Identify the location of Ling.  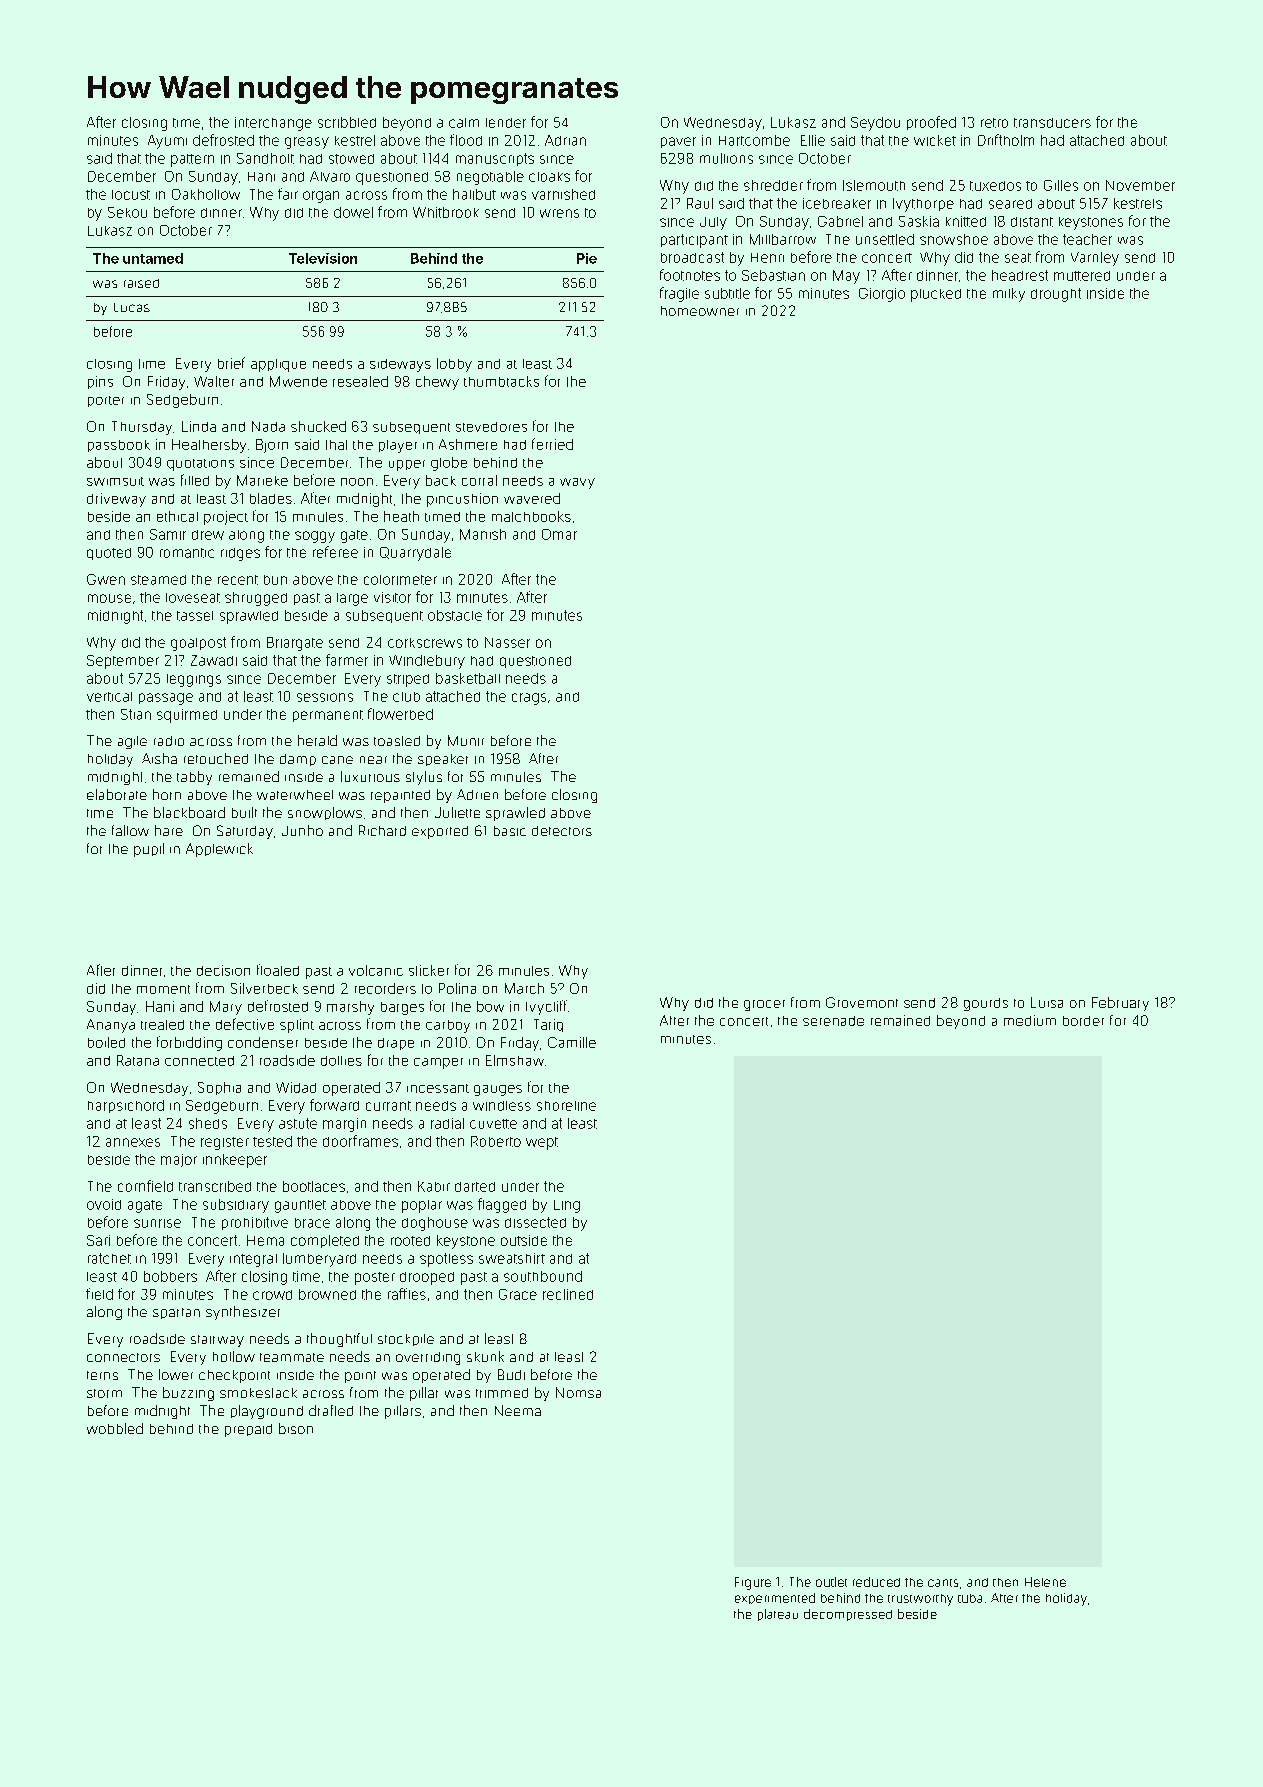
(567, 1206).
